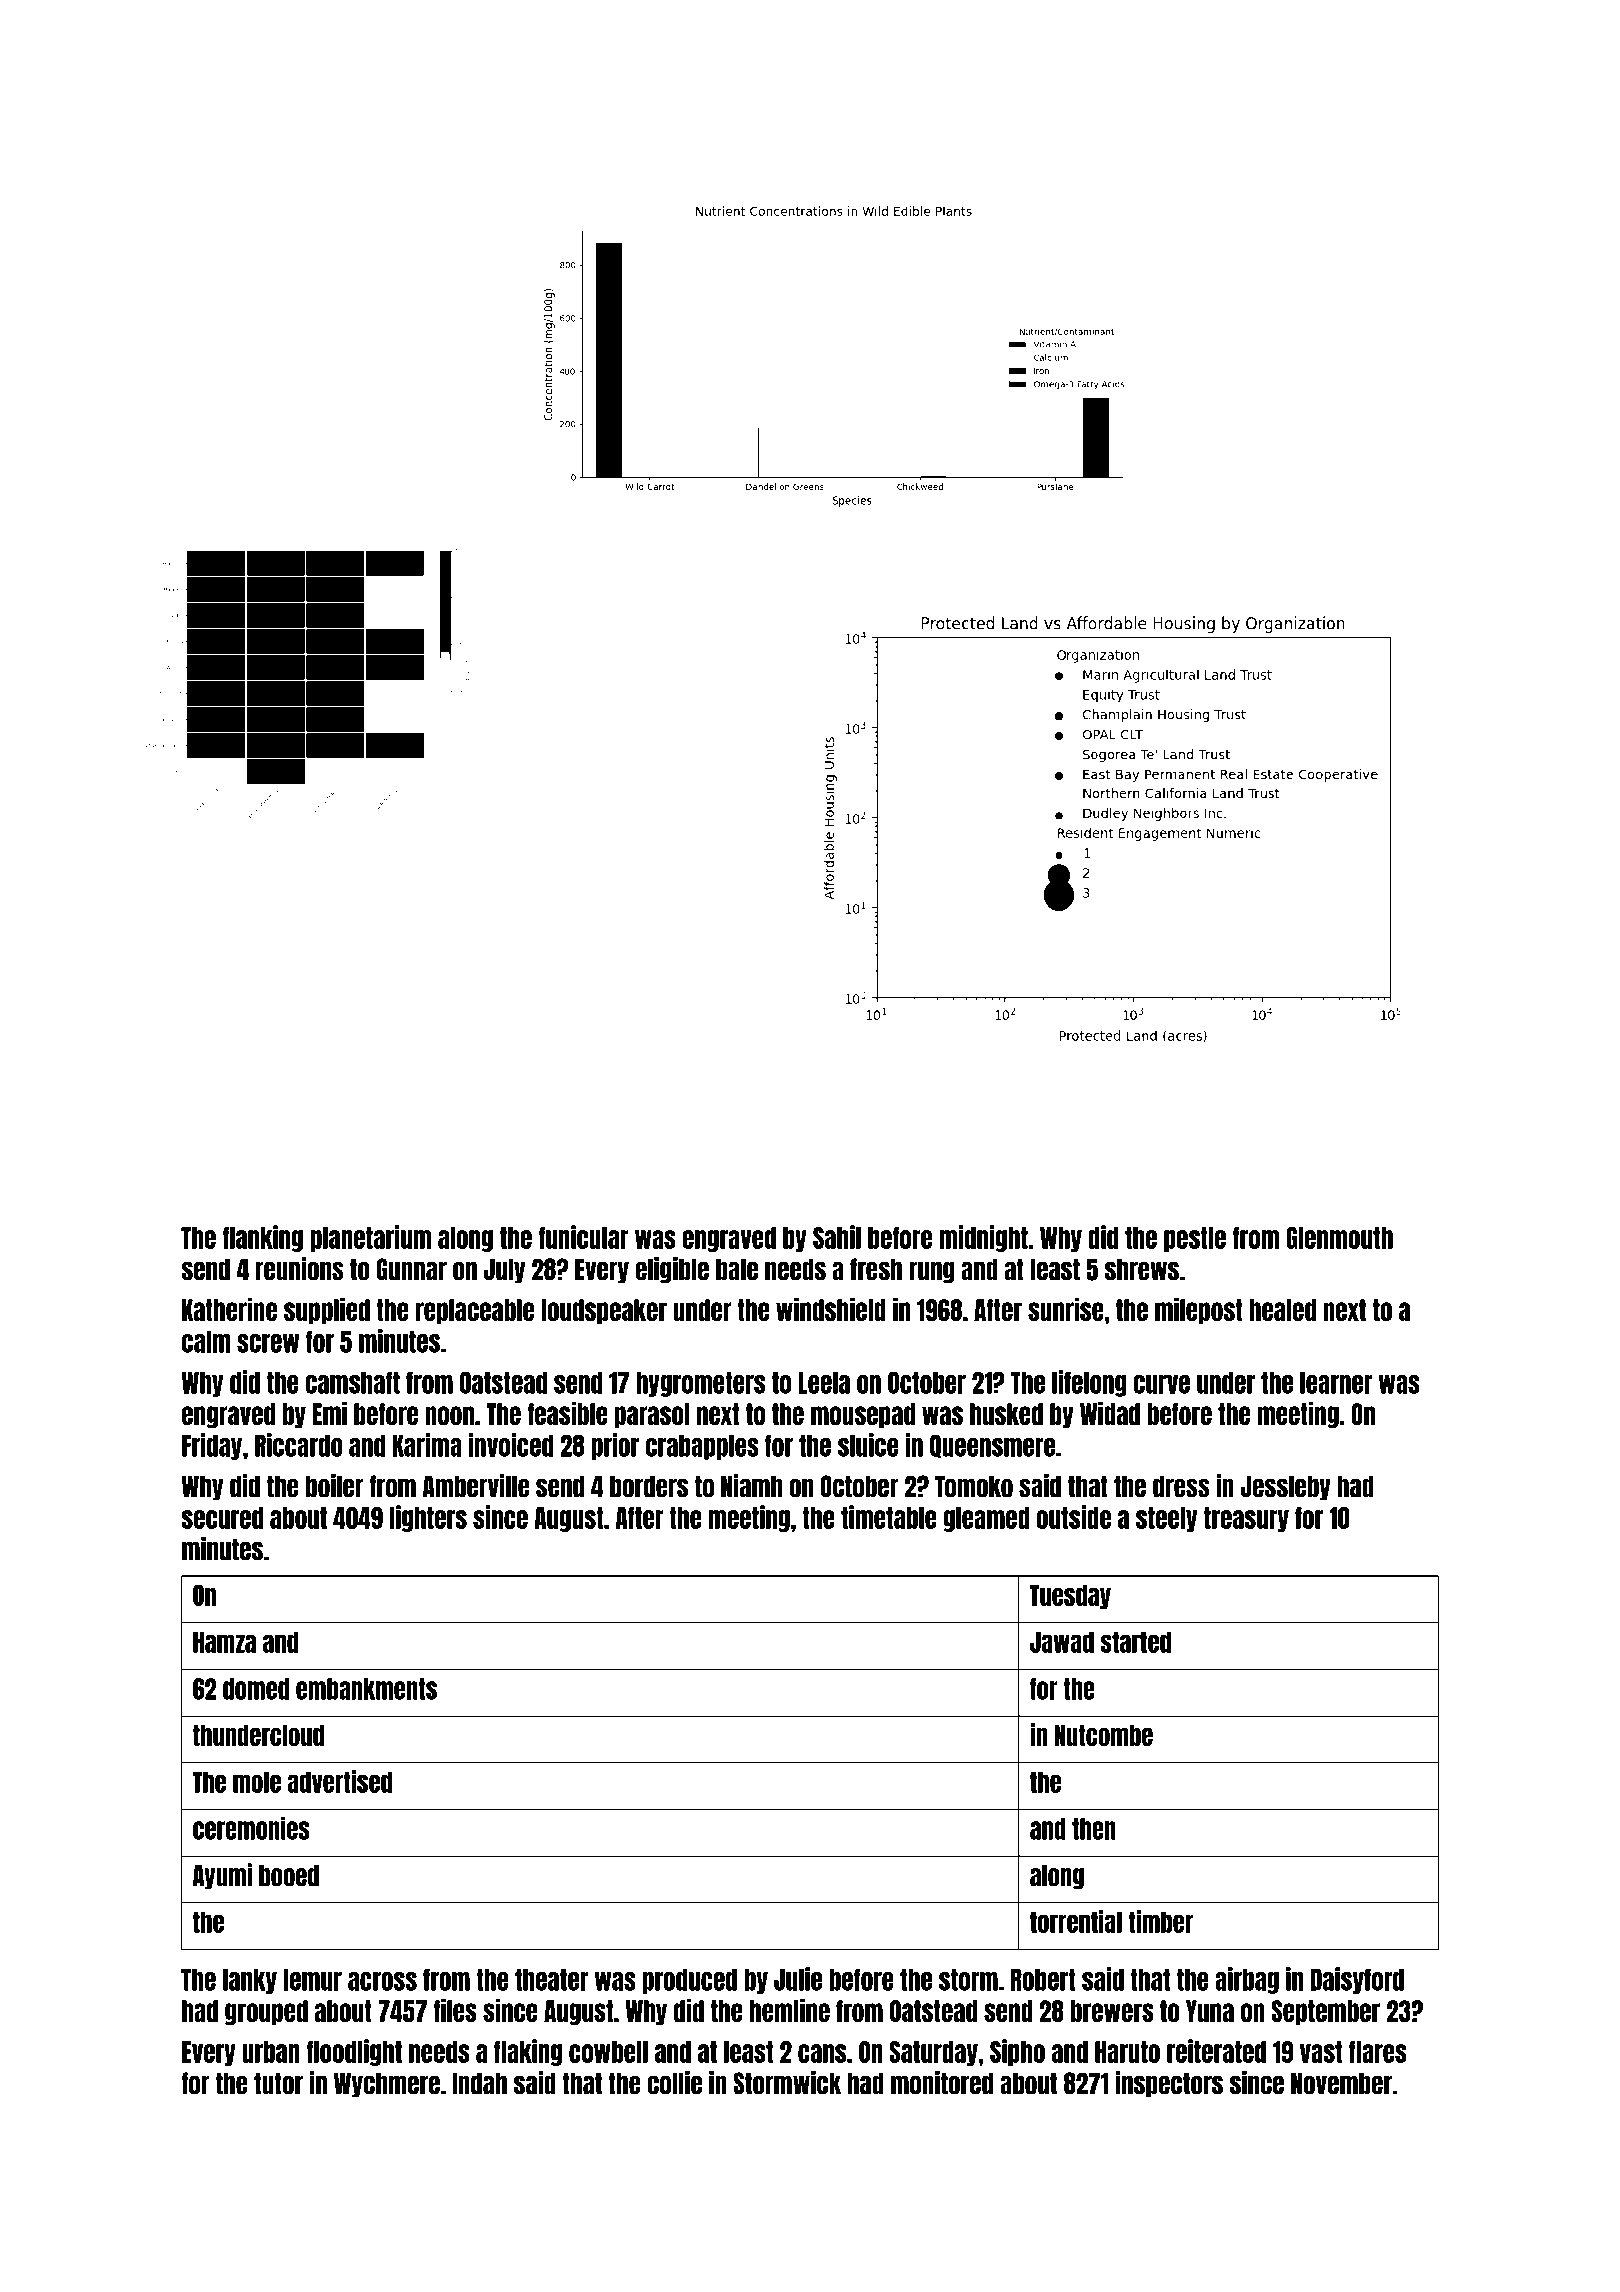 This image has width=1620, height=2292. What do you see at coordinates (689, 1981) in the image?
I see `produced` at bounding box center [689, 1981].
